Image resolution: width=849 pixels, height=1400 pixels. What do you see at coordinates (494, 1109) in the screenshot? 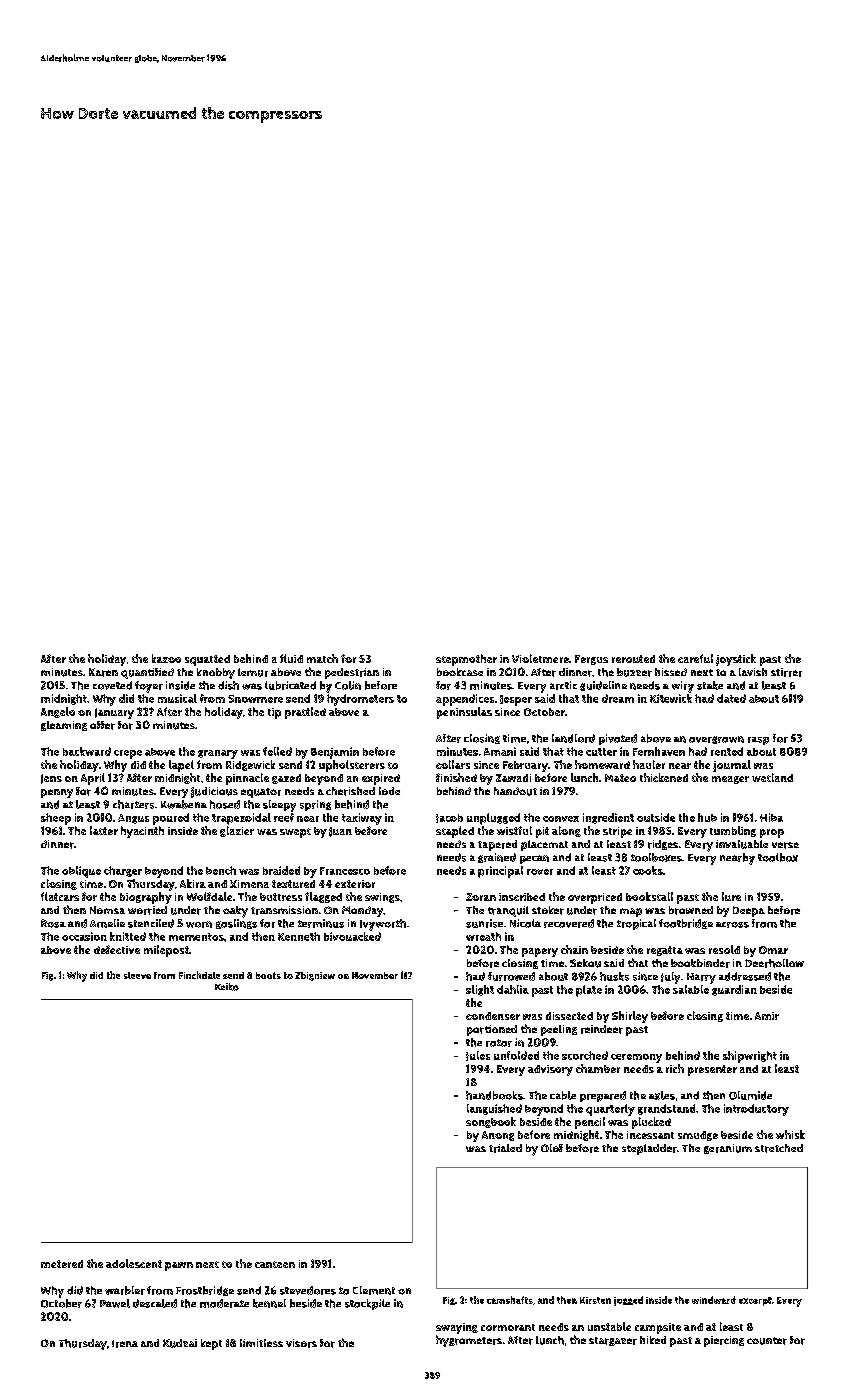
I see `languished` at bounding box center [494, 1109].
